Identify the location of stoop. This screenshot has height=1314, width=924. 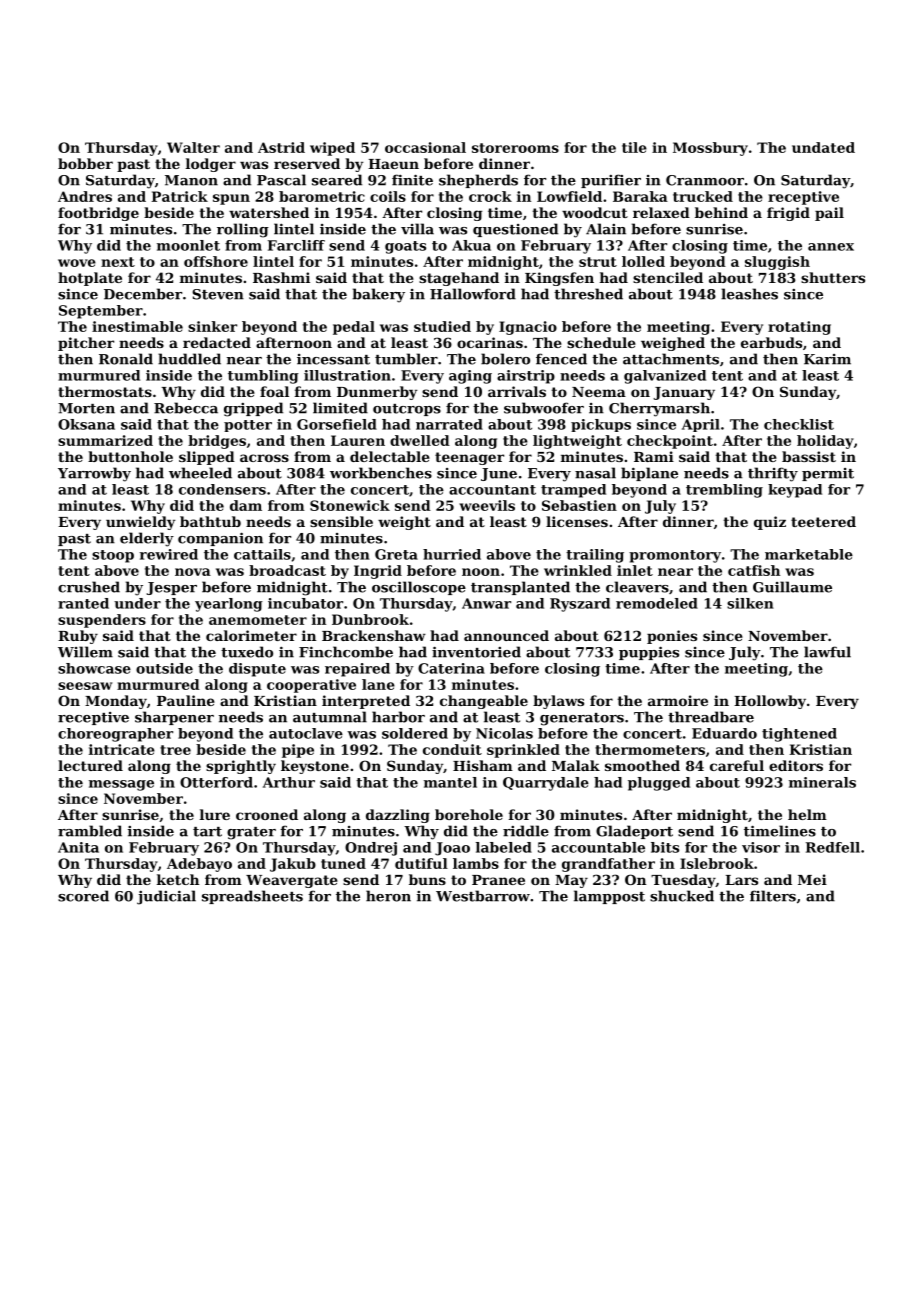
(113, 556).
